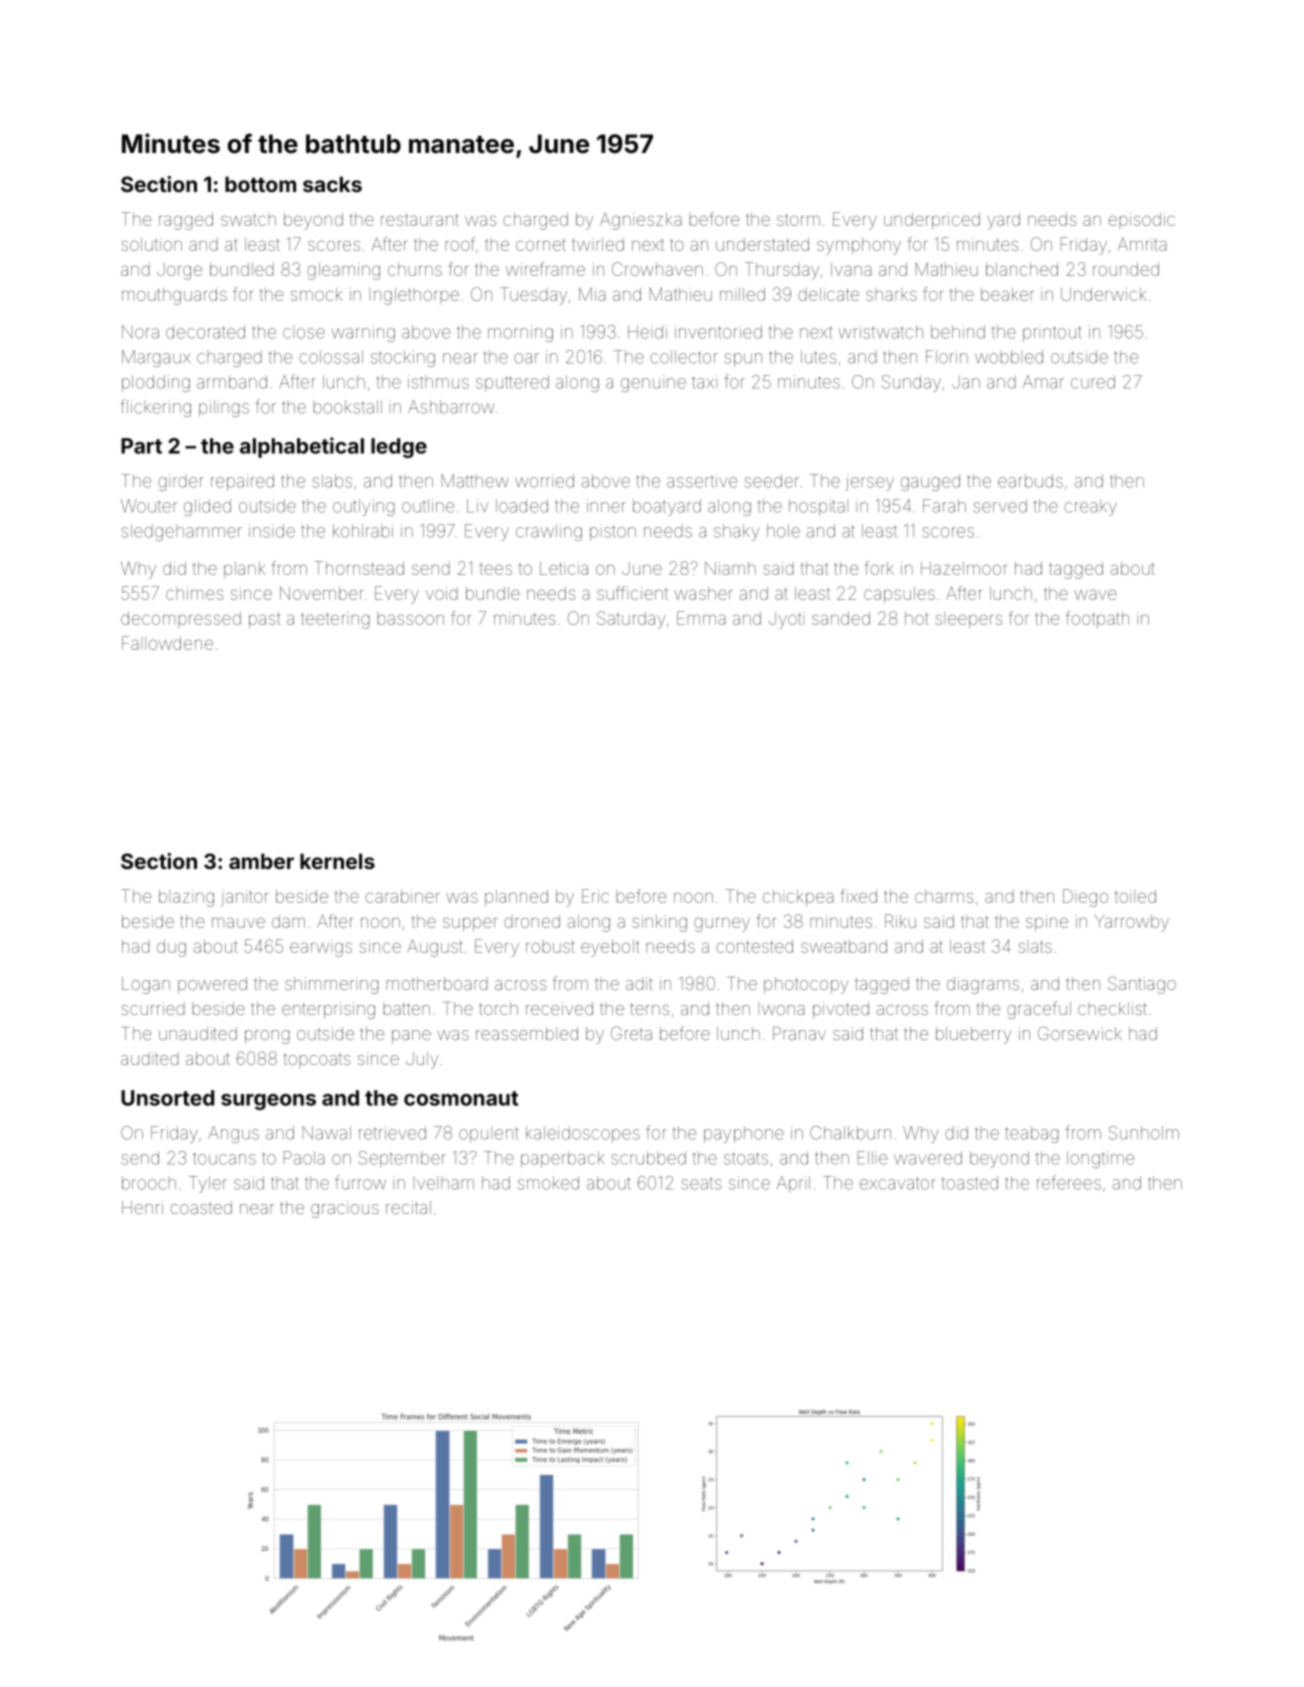  I want to click on Amrita, so click(1142, 244).
